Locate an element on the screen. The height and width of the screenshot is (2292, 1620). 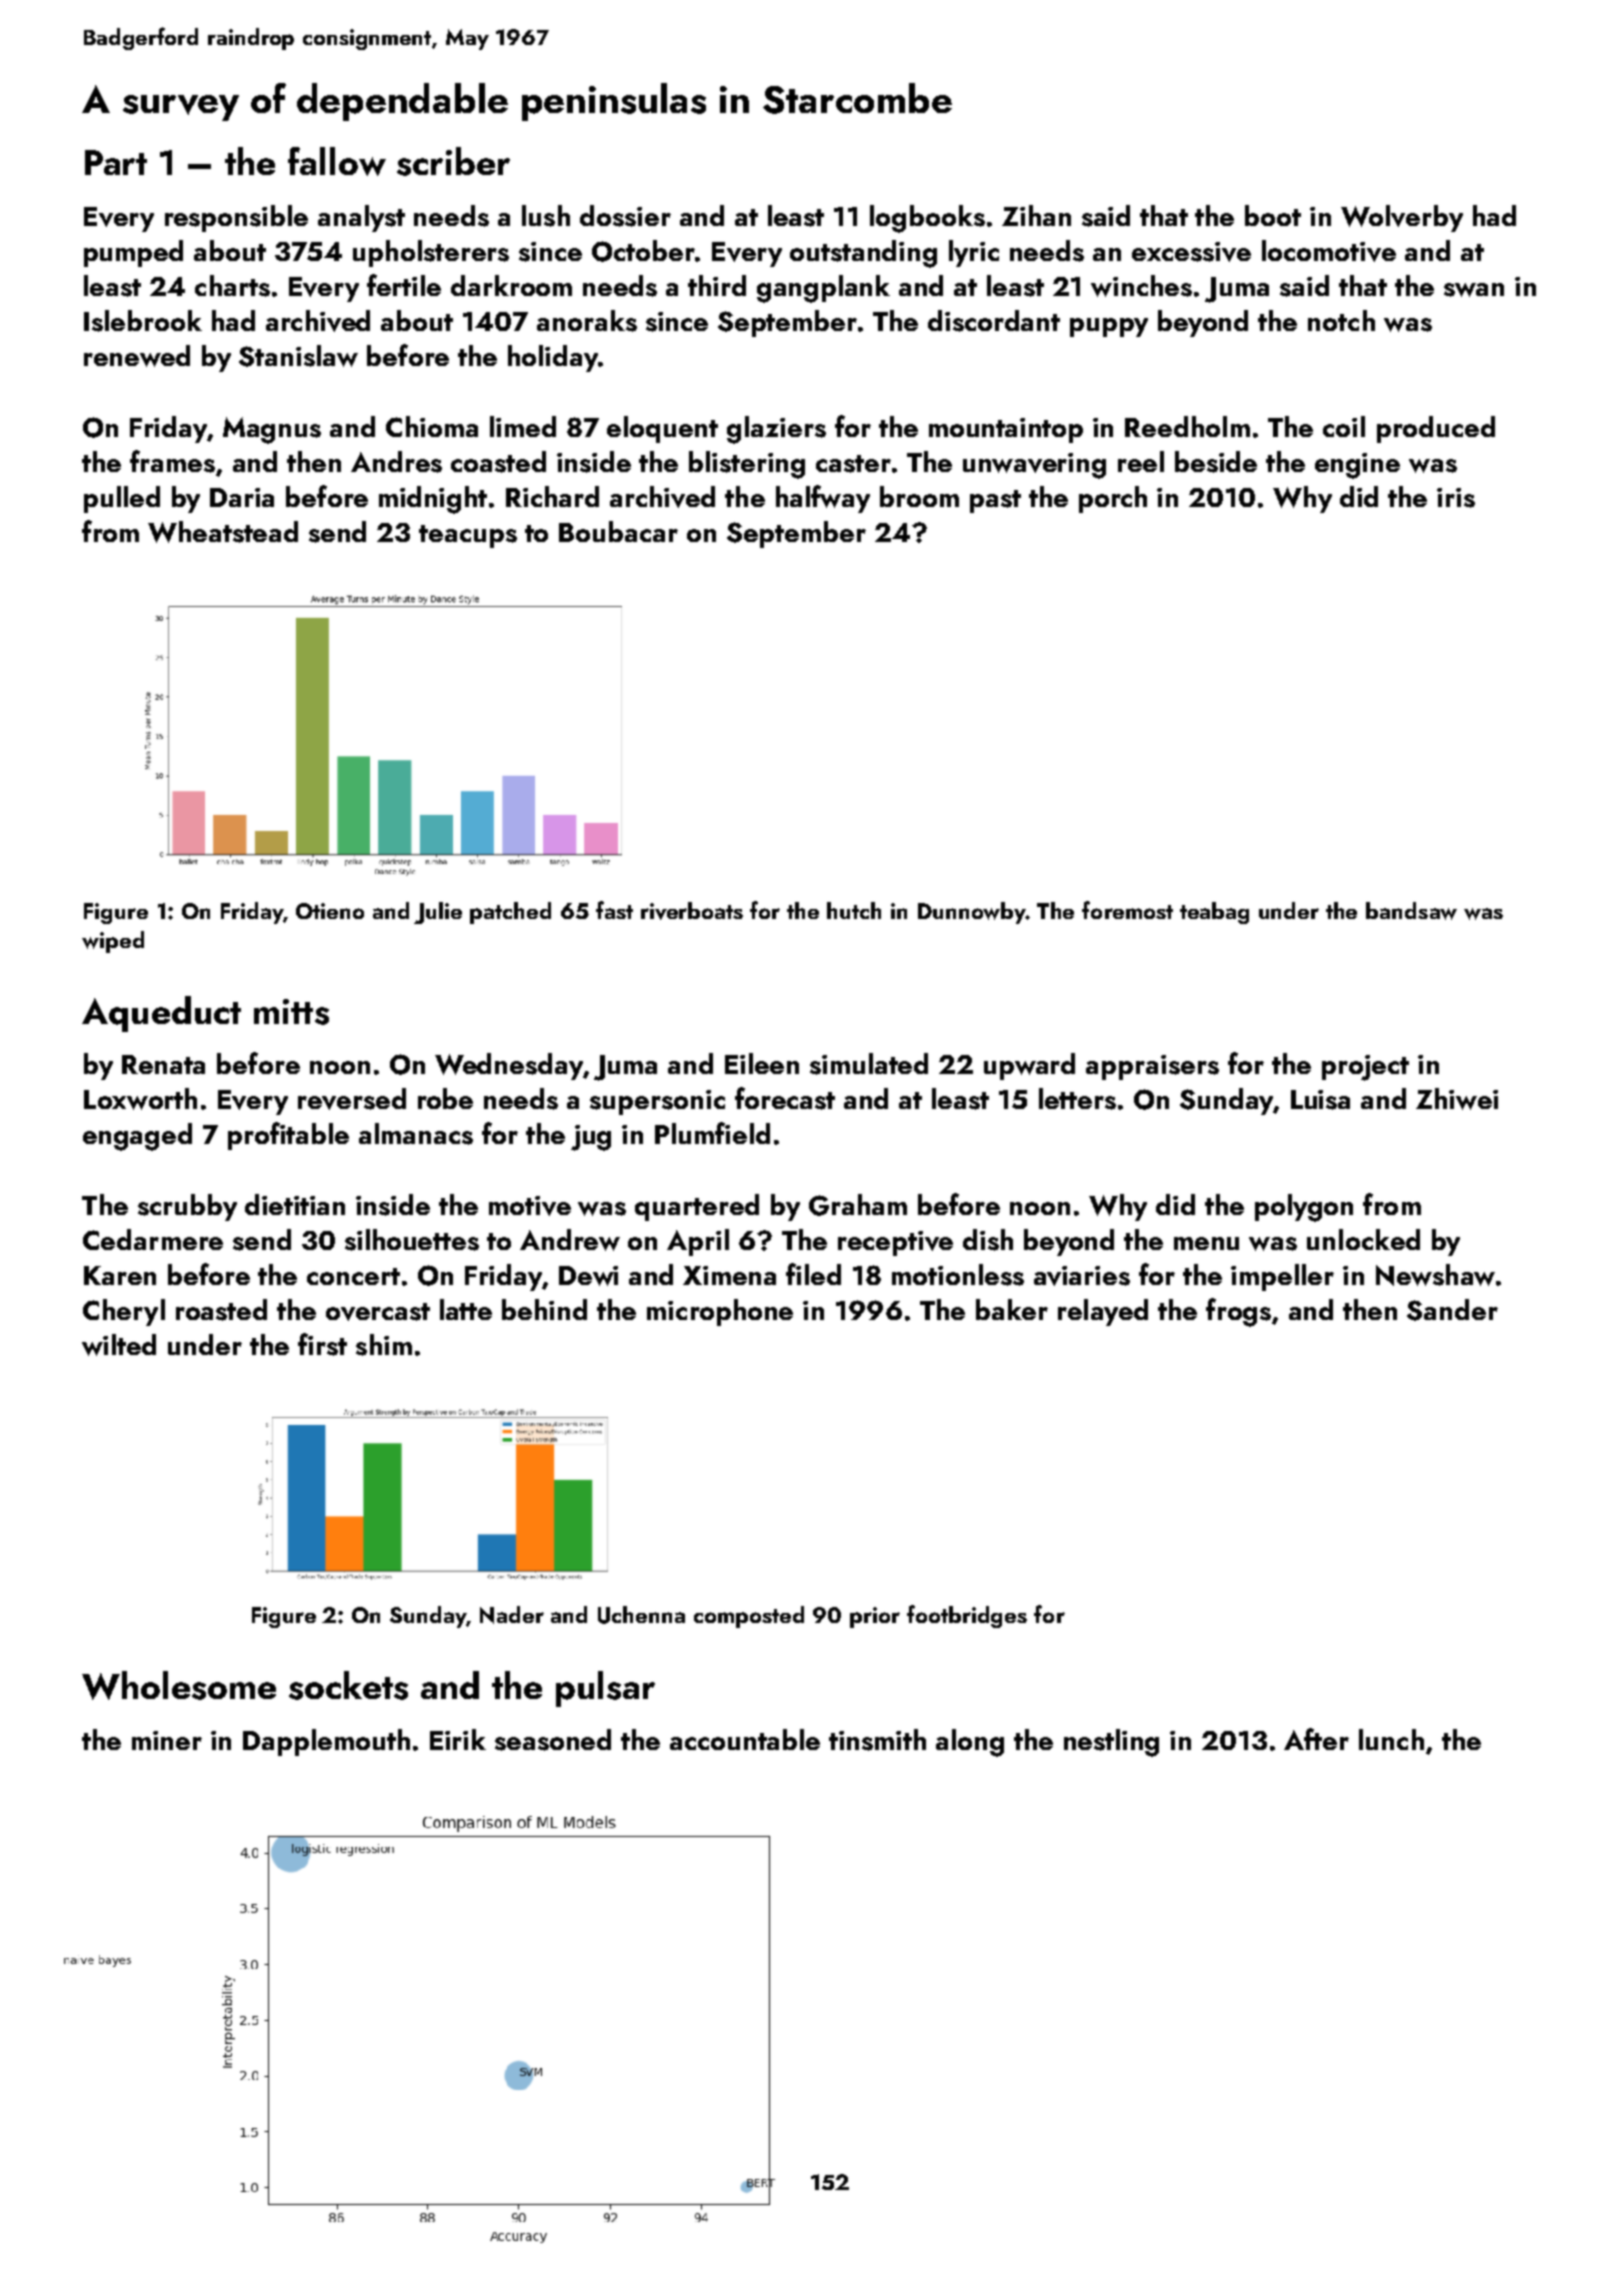
Dapplemouth is located at coordinates (326, 1742).
